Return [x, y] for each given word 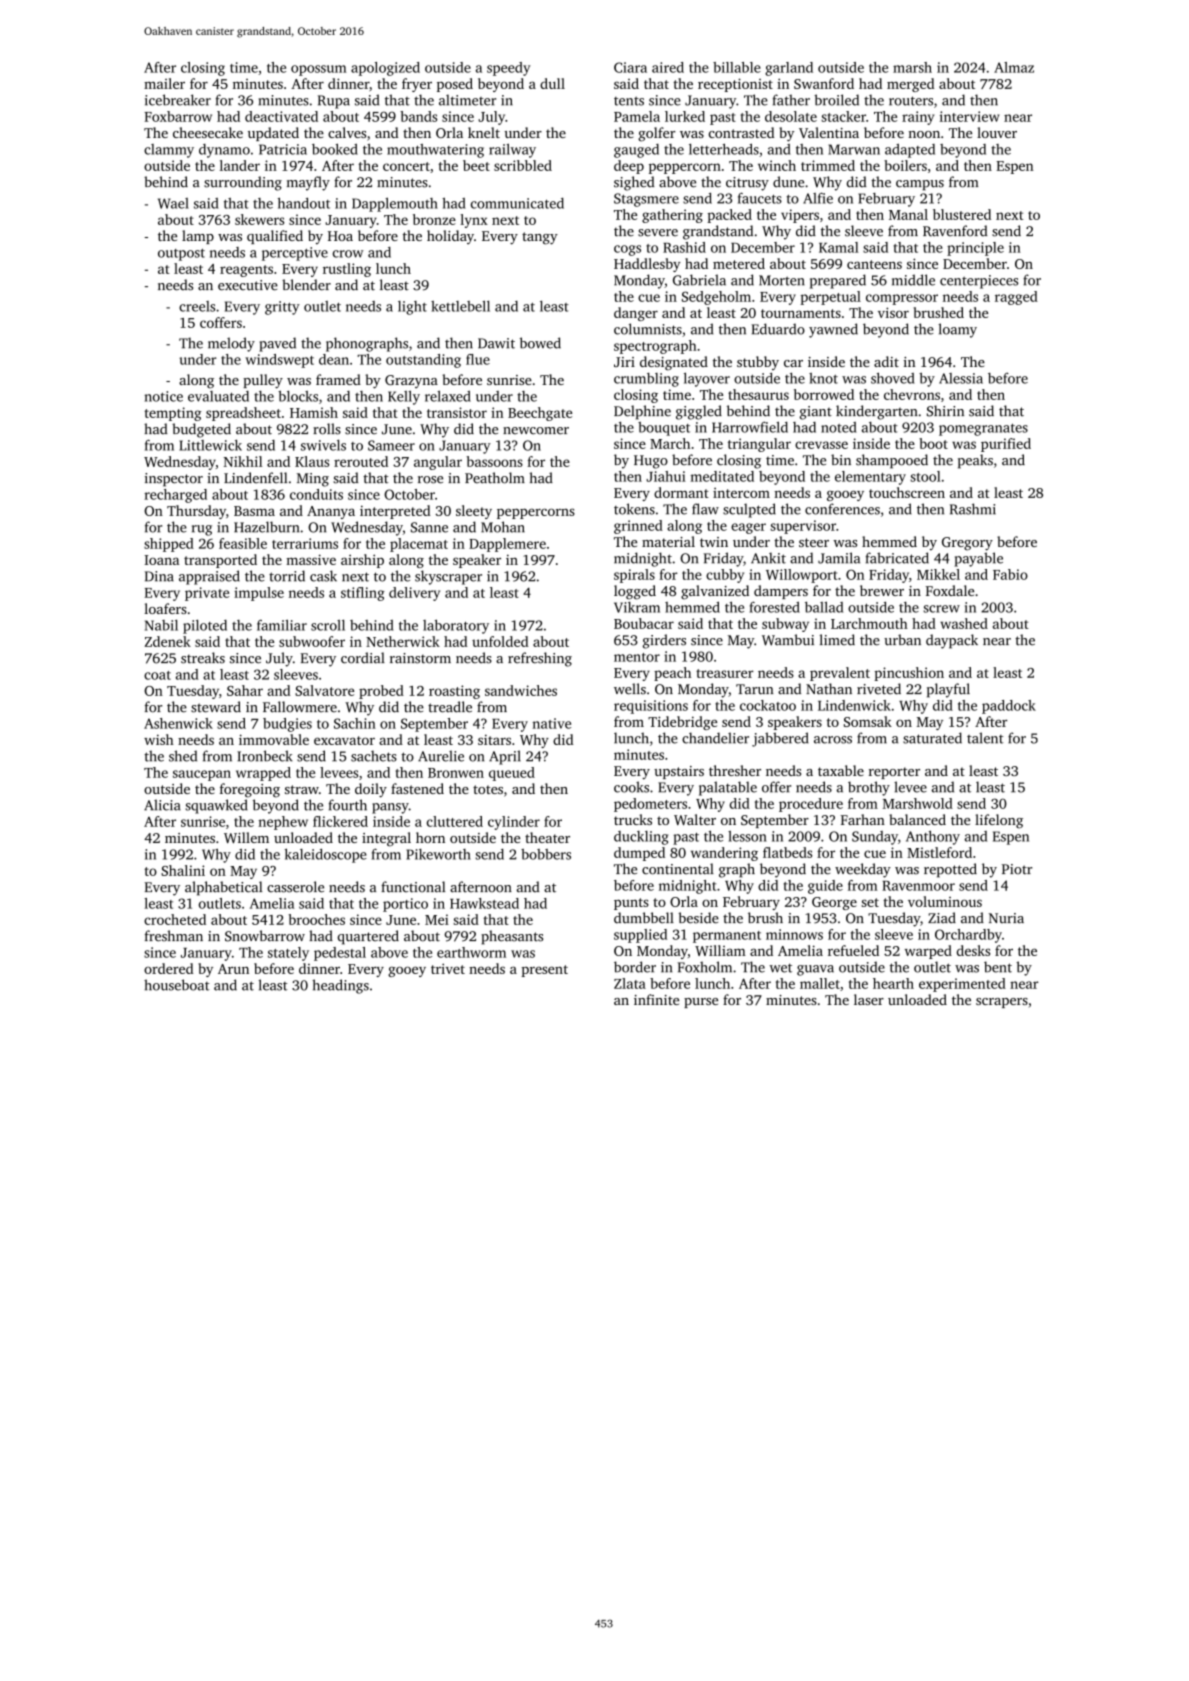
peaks [975, 461]
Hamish [314, 412]
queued [512, 774]
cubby [725, 576]
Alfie [818, 198]
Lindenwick [854, 705]
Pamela [637, 116]
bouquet [664, 429]
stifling [363, 594]
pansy [390, 808]
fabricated [897, 558]
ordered [168, 968]
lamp [198, 237]
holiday [450, 237]
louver [997, 132]
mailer [164, 83]
